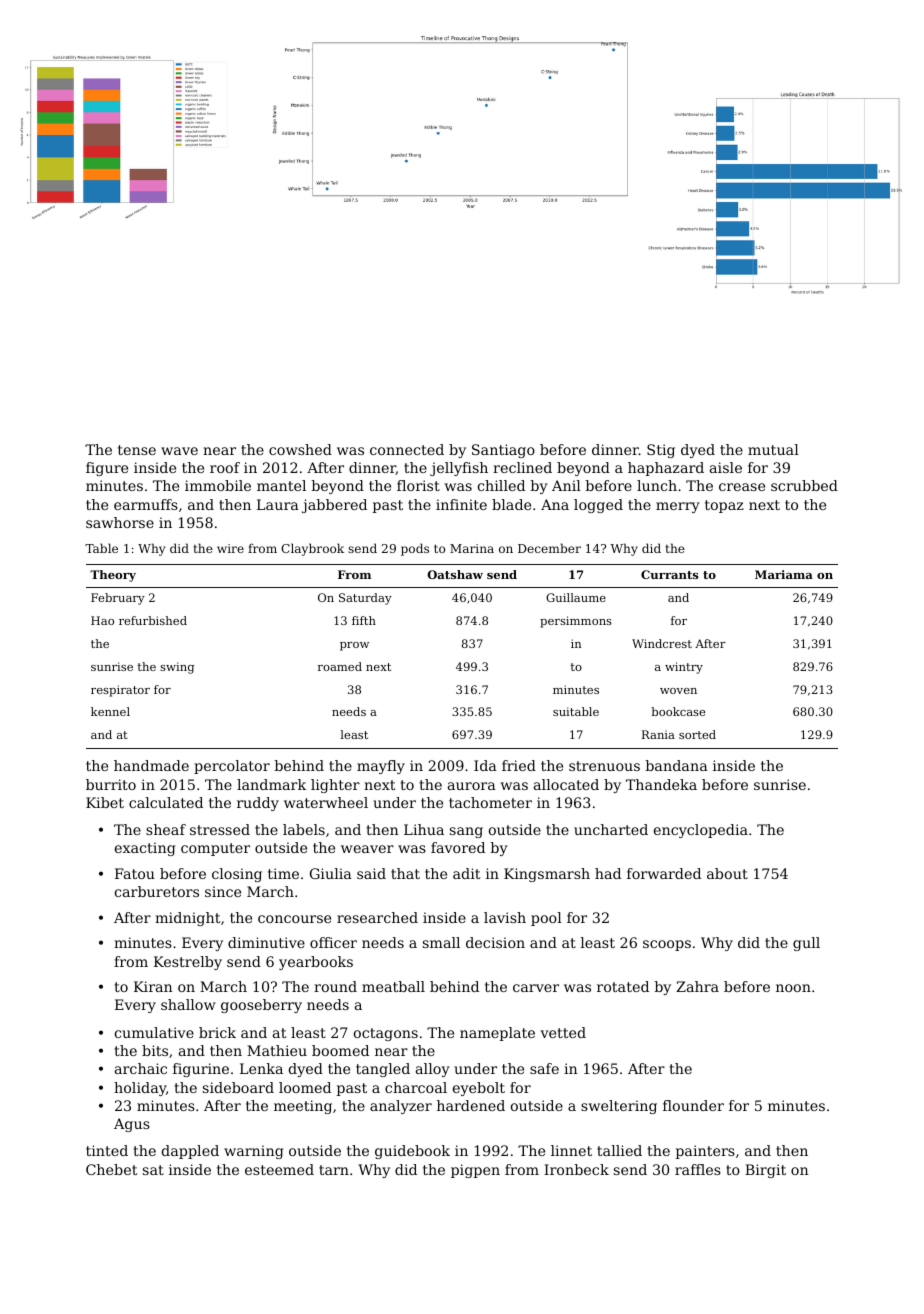 The height and width of the page is (1314, 924). I want to click on sweltering, so click(619, 1107).
